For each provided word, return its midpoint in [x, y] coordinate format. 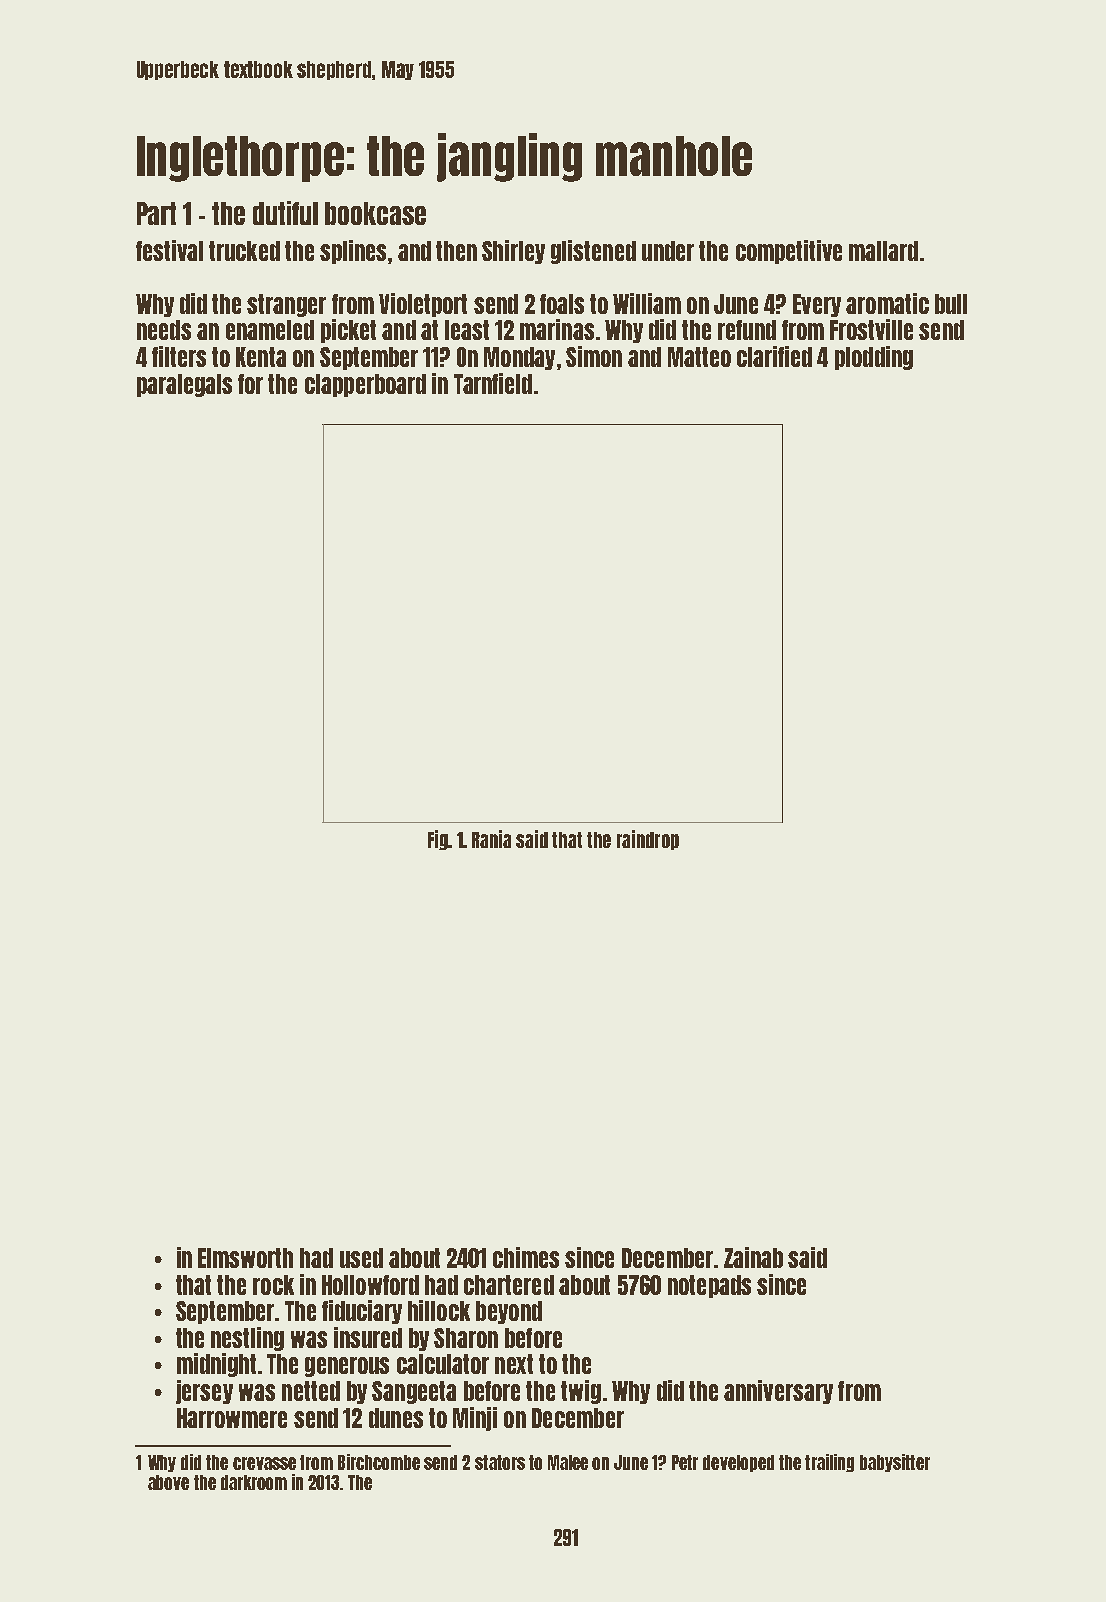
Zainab [753, 1257]
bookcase [375, 213]
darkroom [254, 1482]
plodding [874, 358]
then [456, 251]
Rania [491, 839]
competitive [789, 252]
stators [500, 1462]
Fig [438, 840]
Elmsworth [245, 1258]
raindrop [648, 840]
